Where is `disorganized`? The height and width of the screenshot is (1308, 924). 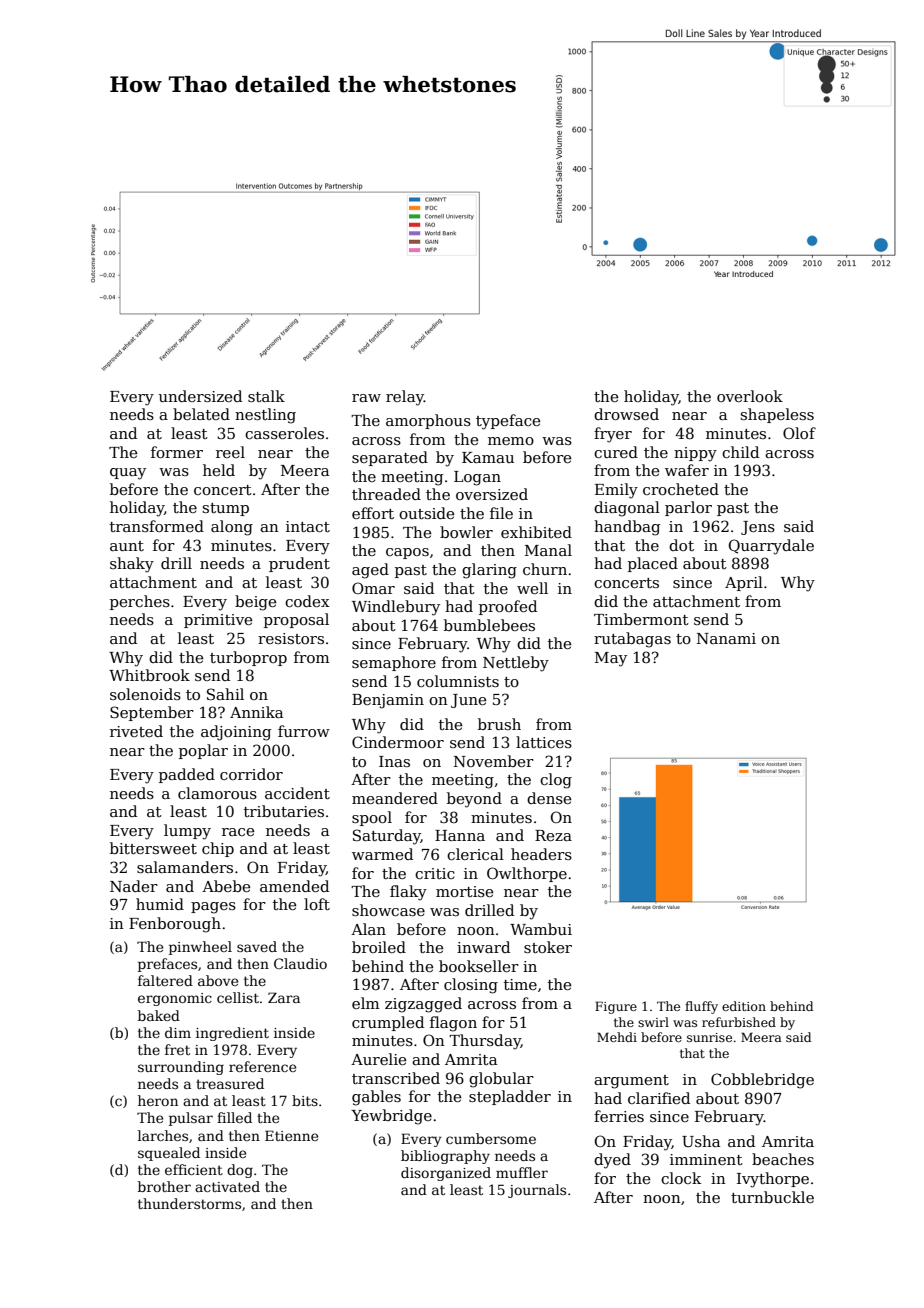 disorganized is located at coordinates (446, 1174).
